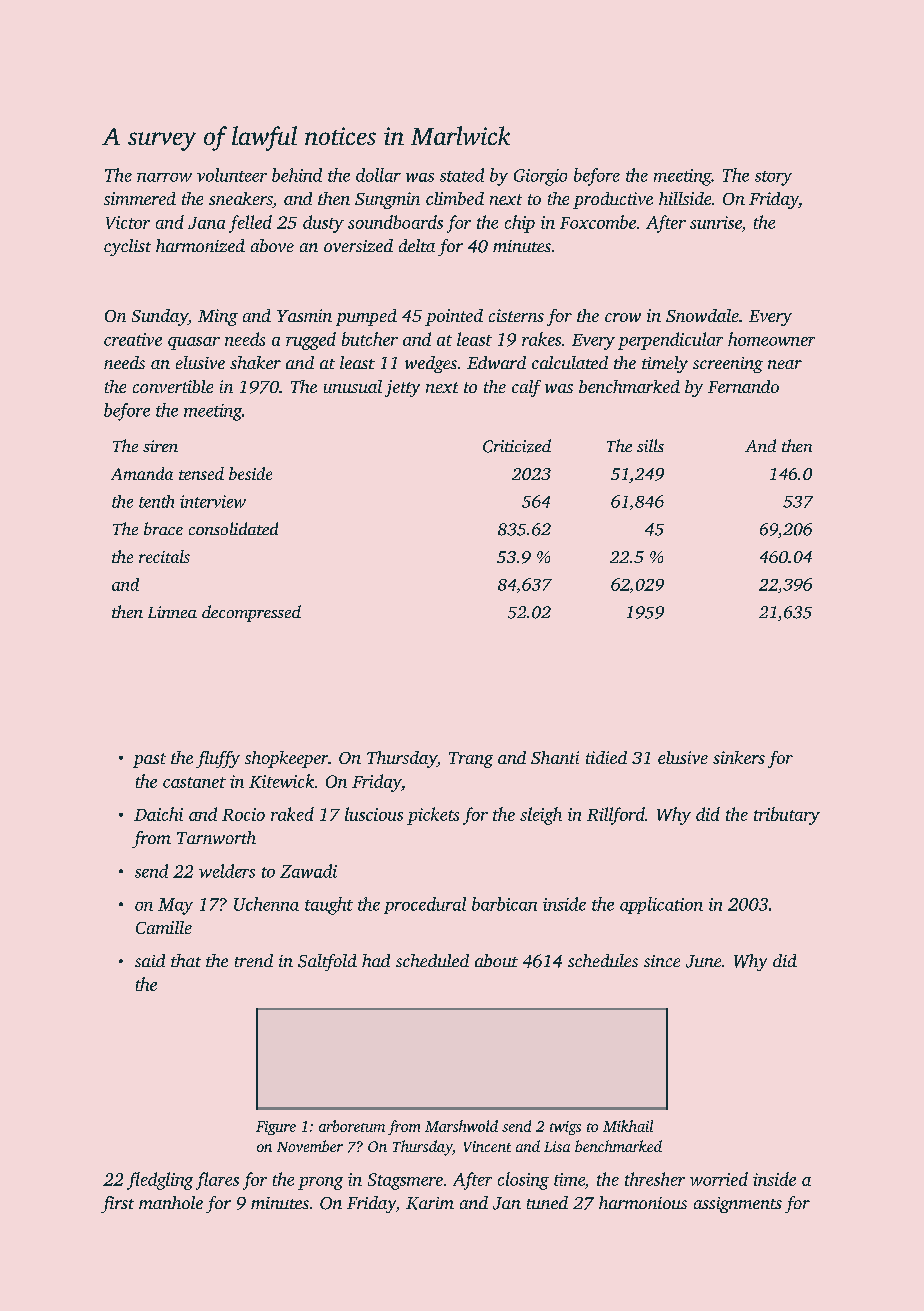 This screenshot has height=1311, width=924. What do you see at coordinates (232, 175) in the screenshot?
I see `volunteer` at bounding box center [232, 175].
